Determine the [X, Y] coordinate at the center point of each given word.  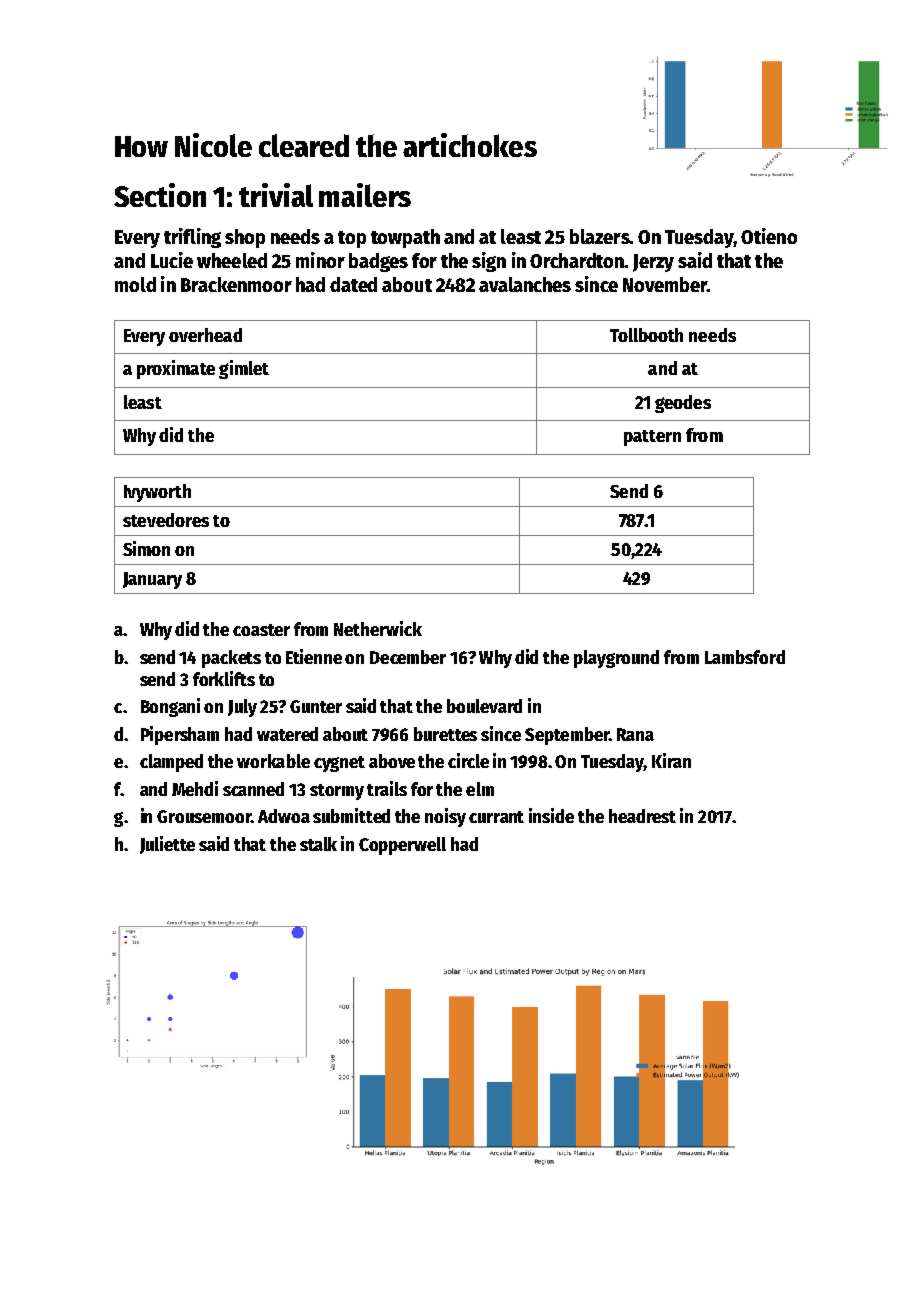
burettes [445, 734]
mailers [365, 195]
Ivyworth [157, 493]
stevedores [166, 520]
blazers [600, 236]
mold [135, 284]
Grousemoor [204, 816]
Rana [635, 734]
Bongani [170, 707]
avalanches [525, 284]
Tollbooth [646, 335]
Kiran [671, 760]
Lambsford [745, 657]
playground [616, 659]
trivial [276, 195]
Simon [146, 548]
